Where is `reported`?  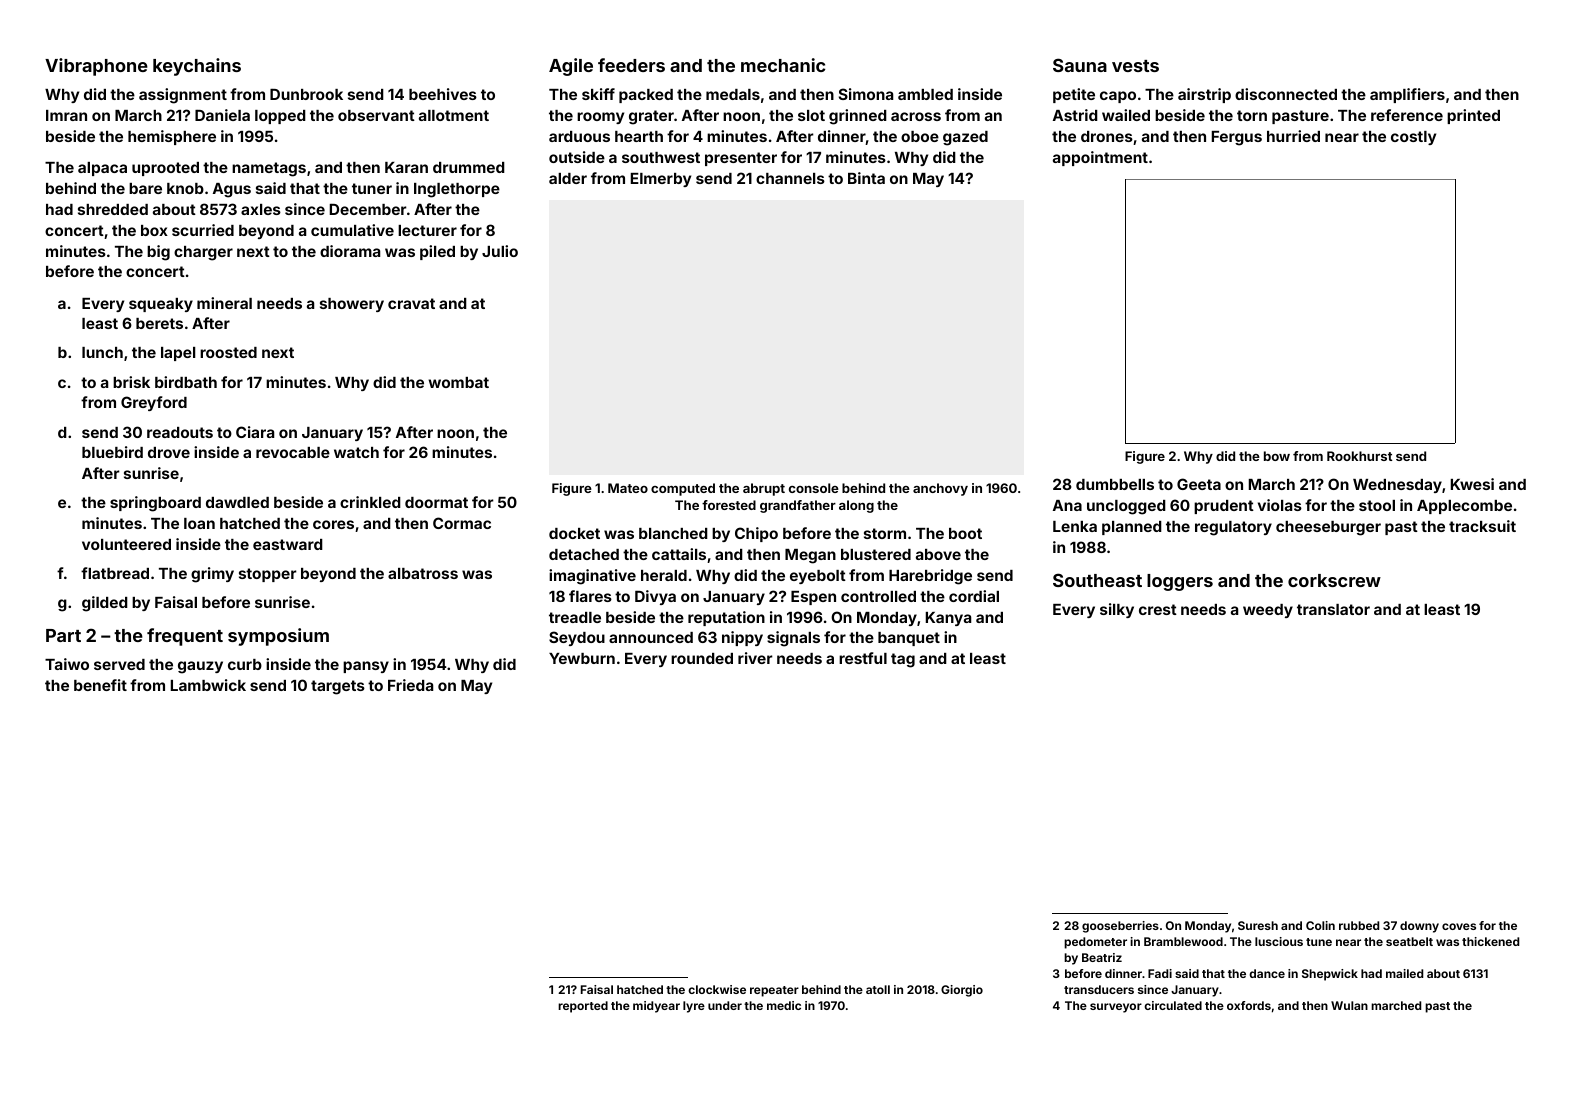
reported is located at coordinates (583, 1007).
